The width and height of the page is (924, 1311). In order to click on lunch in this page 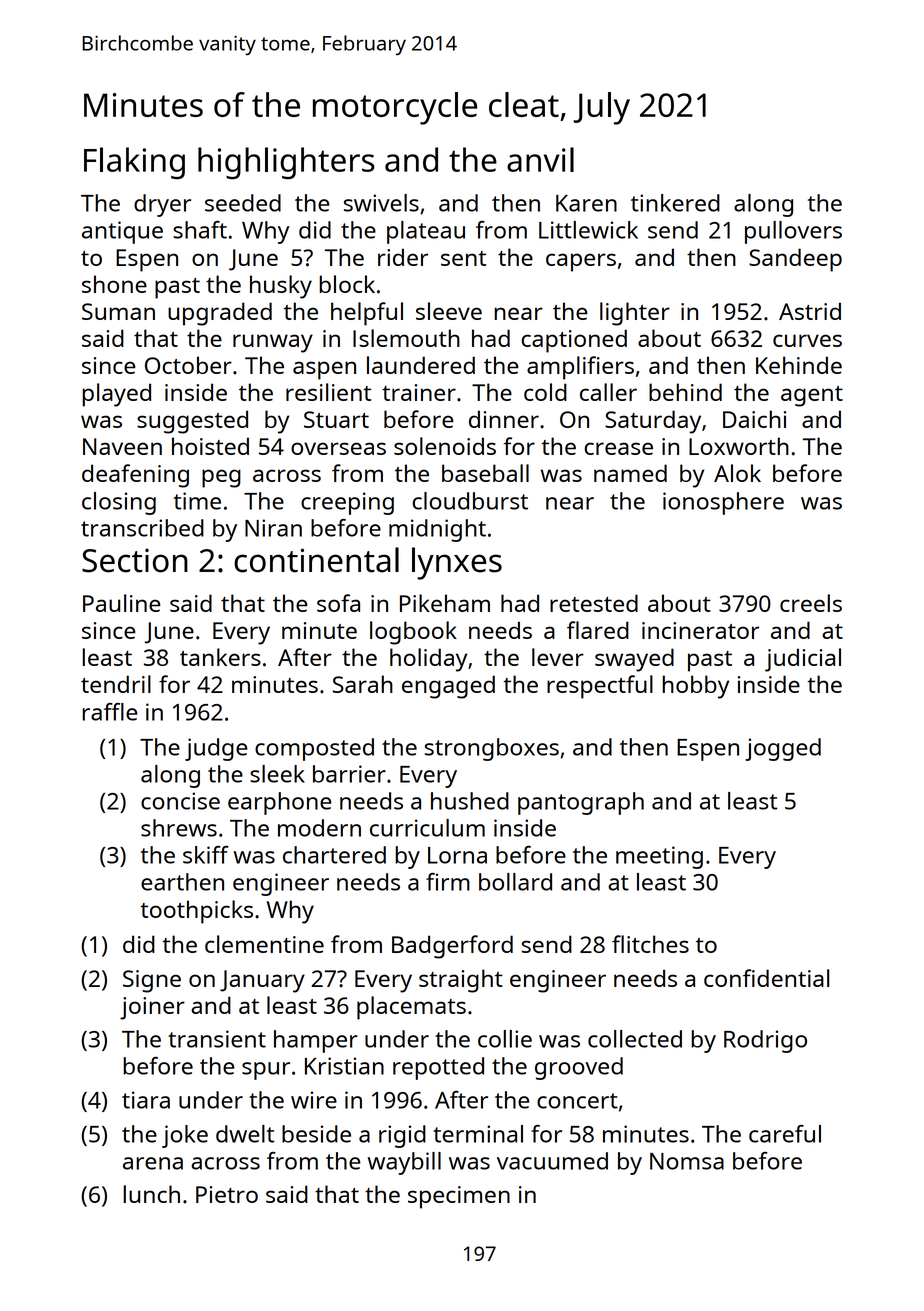, I will do `click(151, 1194)`.
